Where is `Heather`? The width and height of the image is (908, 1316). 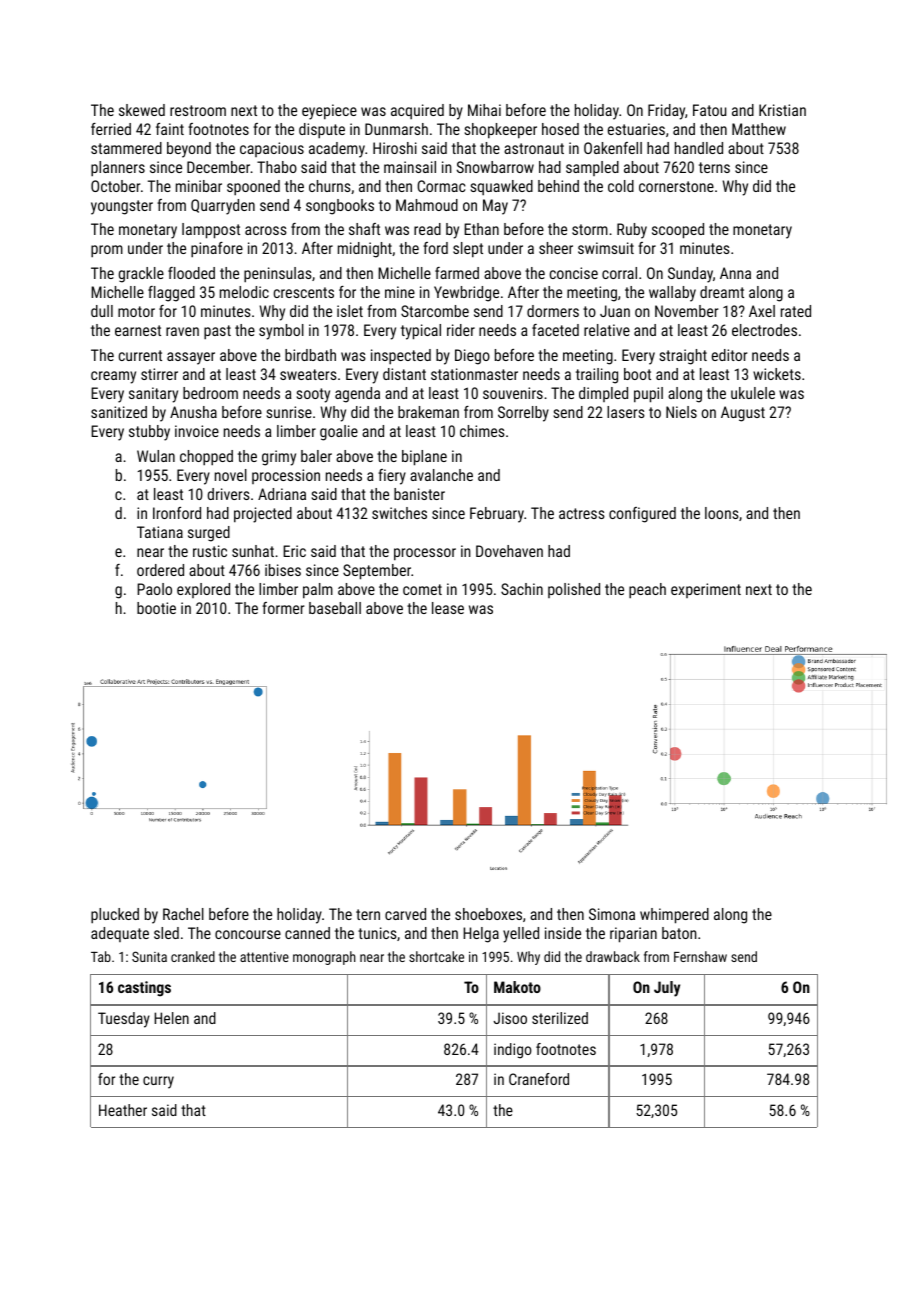
Heather is located at coordinates (123, 1110).
